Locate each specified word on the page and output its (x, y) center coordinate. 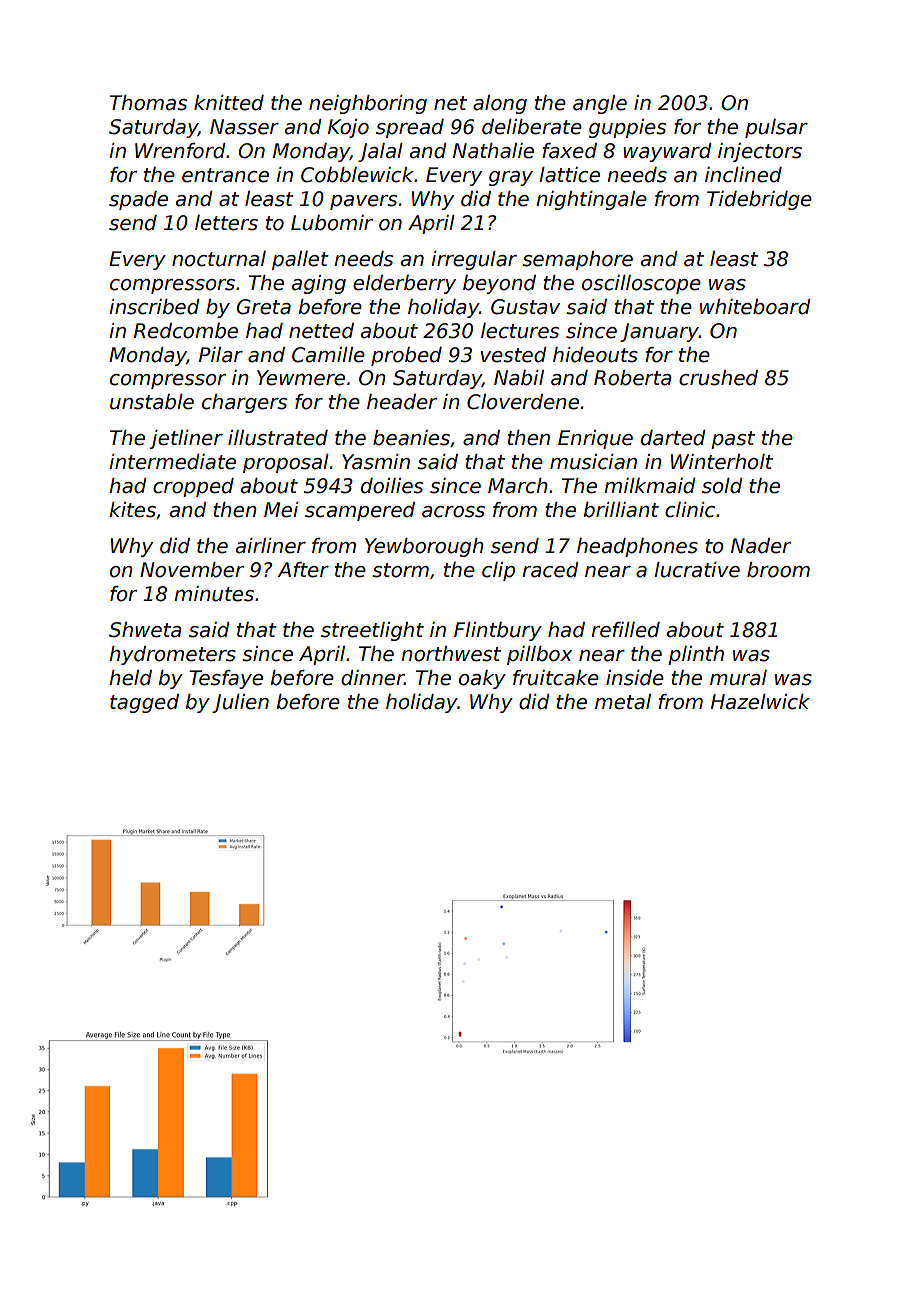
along (500, 104)
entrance (225, 175)
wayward (667, 152)
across (453, 512)
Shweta (145, 630)
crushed (718, 378)
